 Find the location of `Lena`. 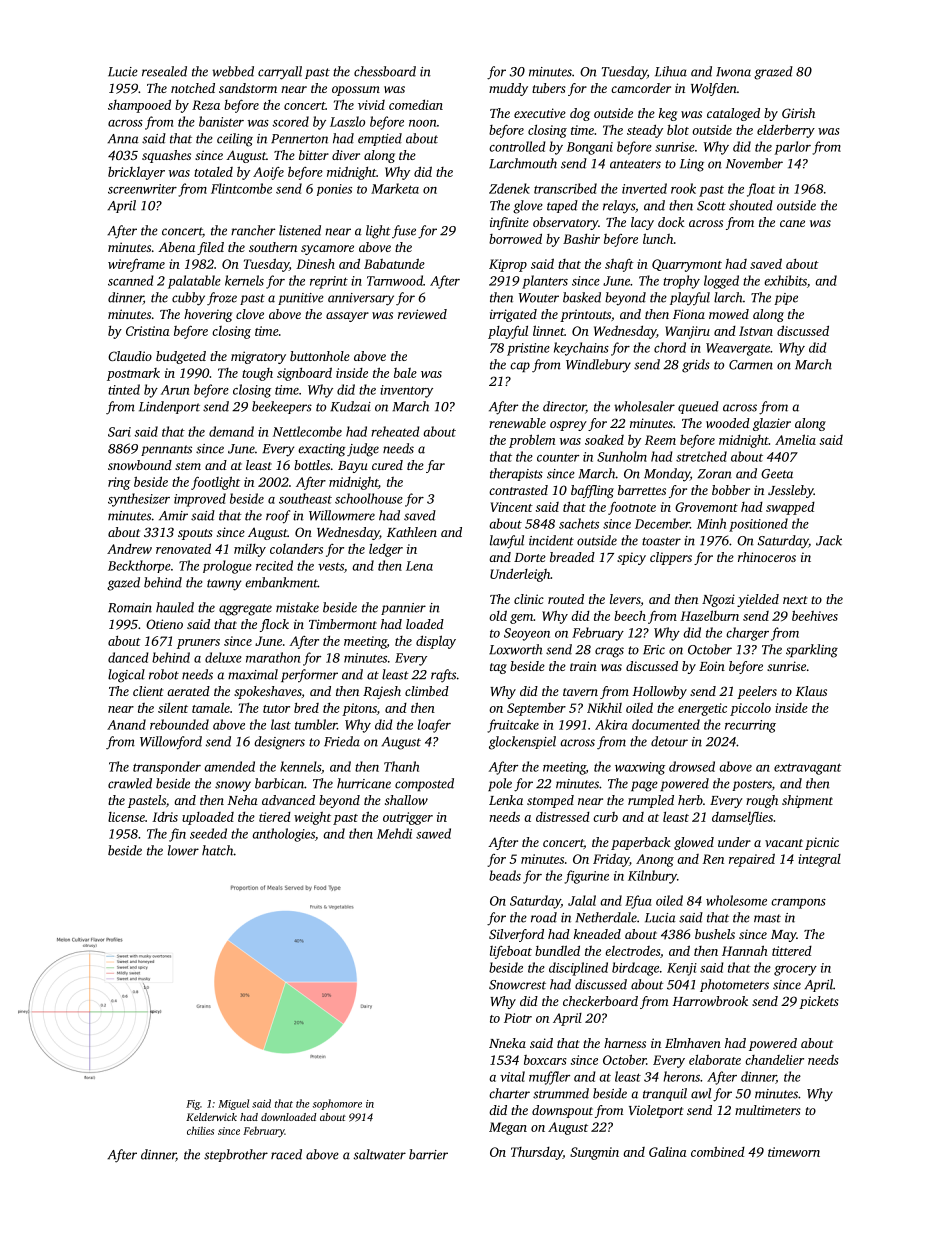

Lena is located at coordinates (419, 566).
